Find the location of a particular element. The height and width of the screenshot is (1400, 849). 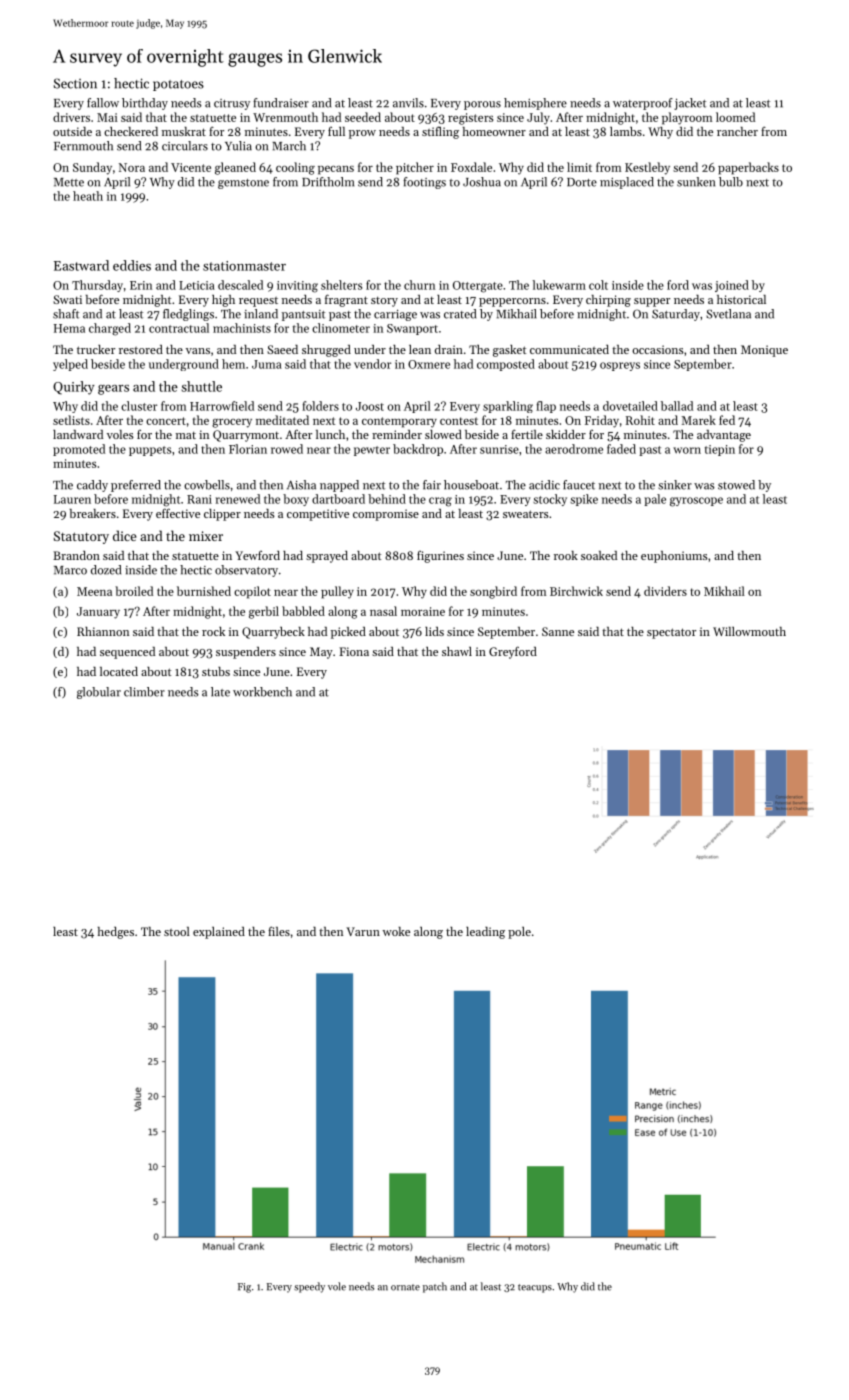

jacket is located at coordinates (690, 104).
